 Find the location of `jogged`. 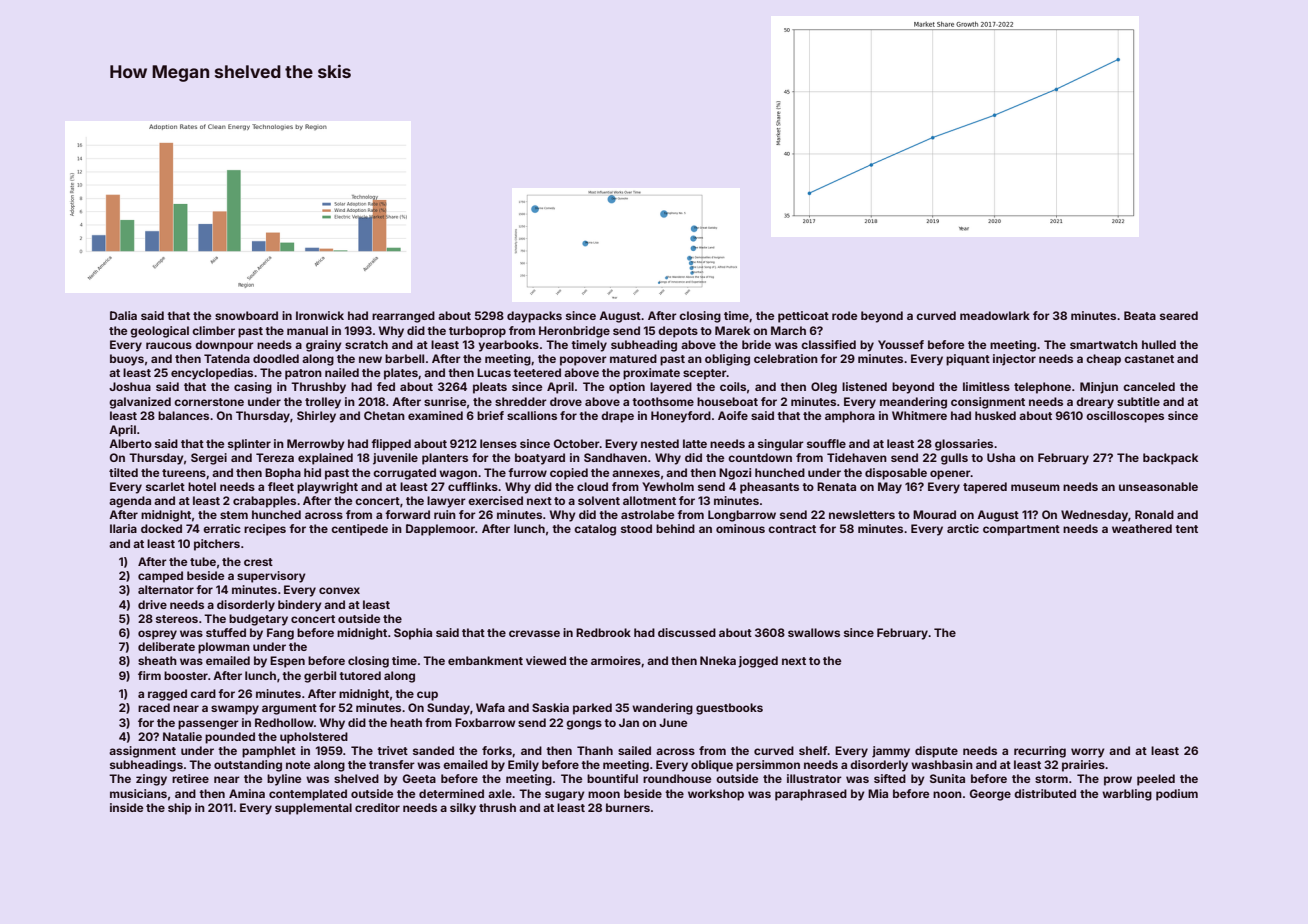

jogged is located at coordinates (758, 662).
